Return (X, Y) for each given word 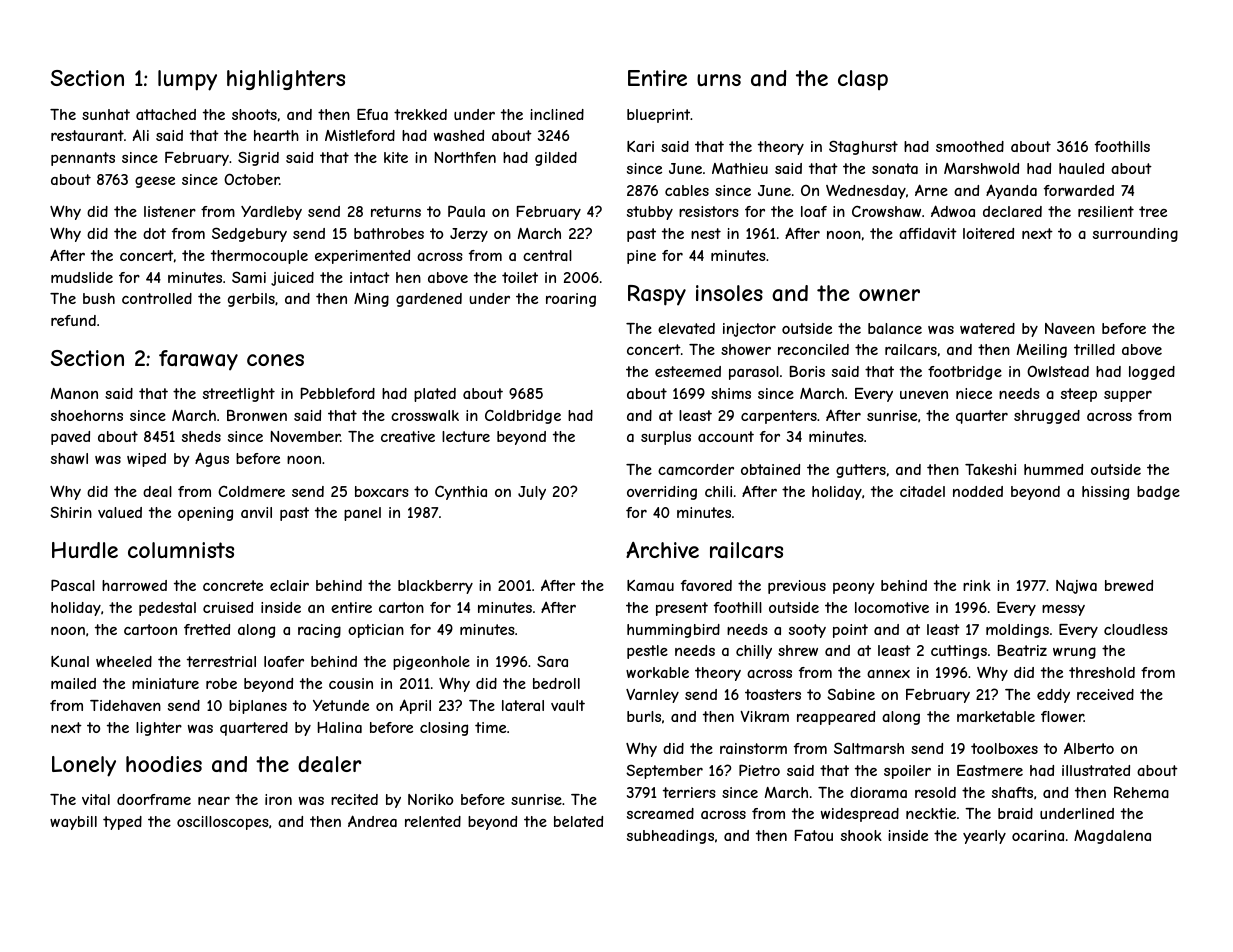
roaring (571, 300)
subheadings (670, 837)
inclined (557, 114)
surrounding (1135, 235)
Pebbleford (338, 393)
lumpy (187, 80)
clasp (863, 80)
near (214, 801)
